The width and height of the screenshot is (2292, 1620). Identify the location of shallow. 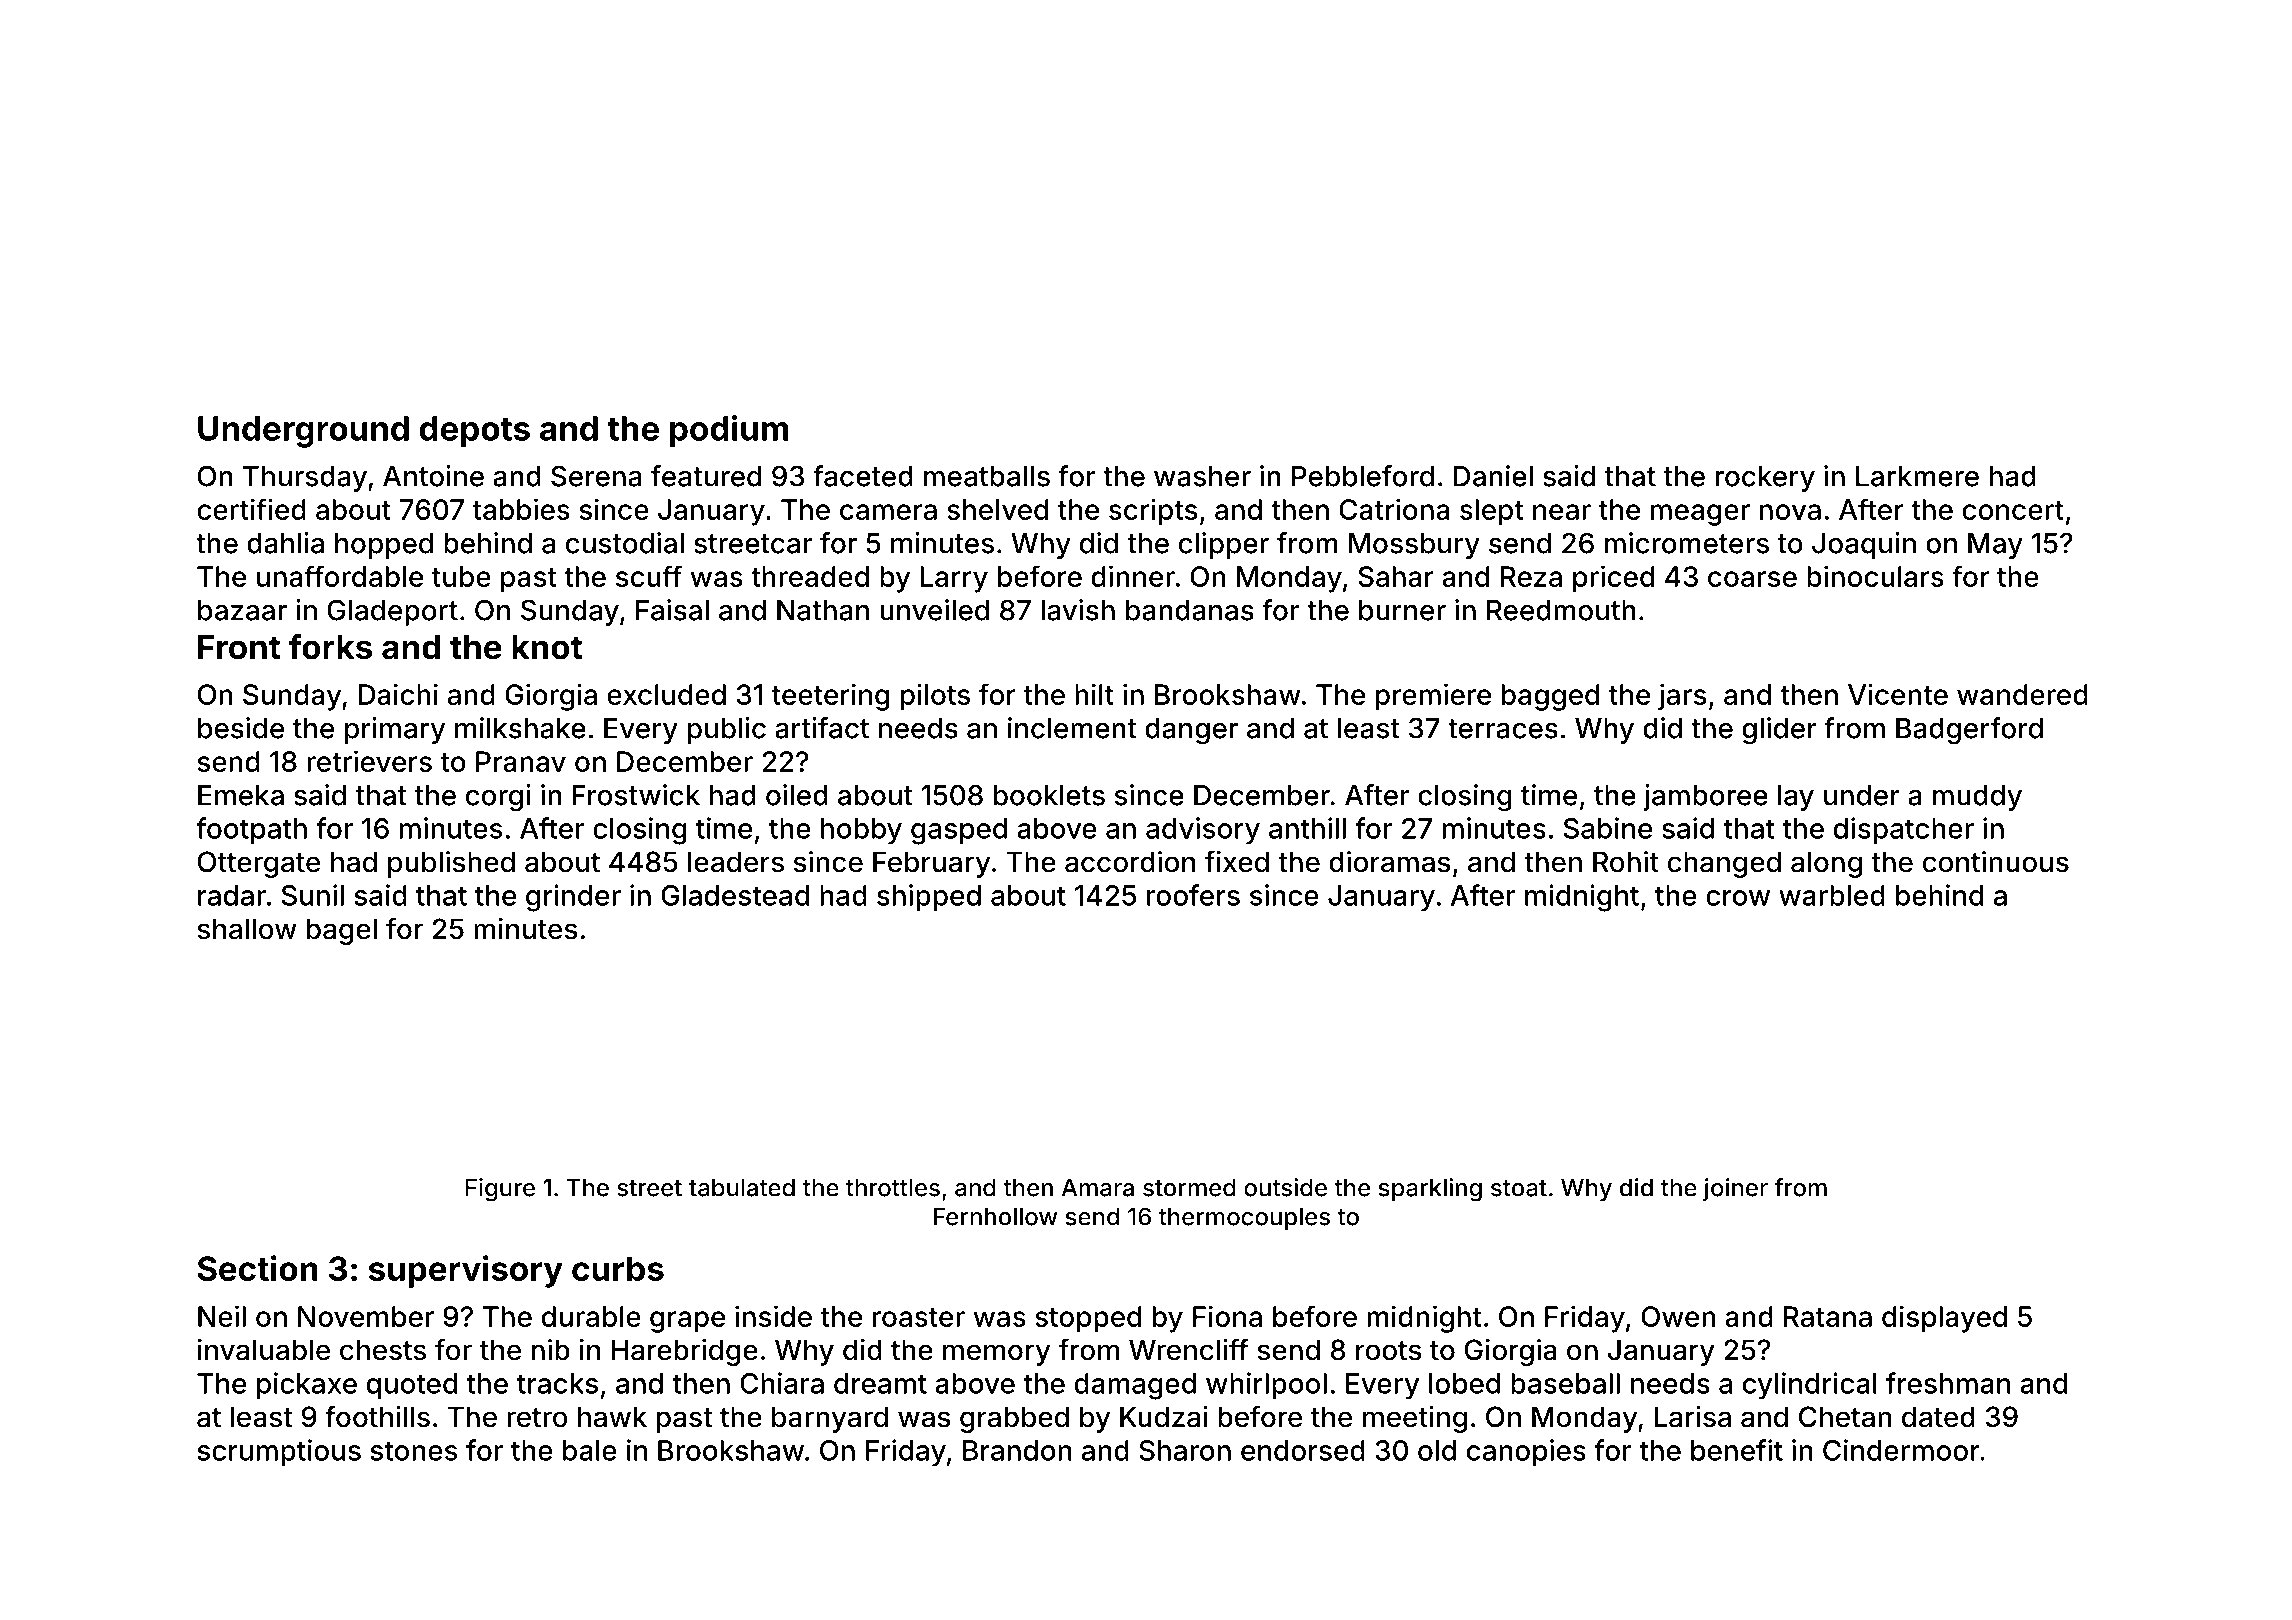
(247, 929).
